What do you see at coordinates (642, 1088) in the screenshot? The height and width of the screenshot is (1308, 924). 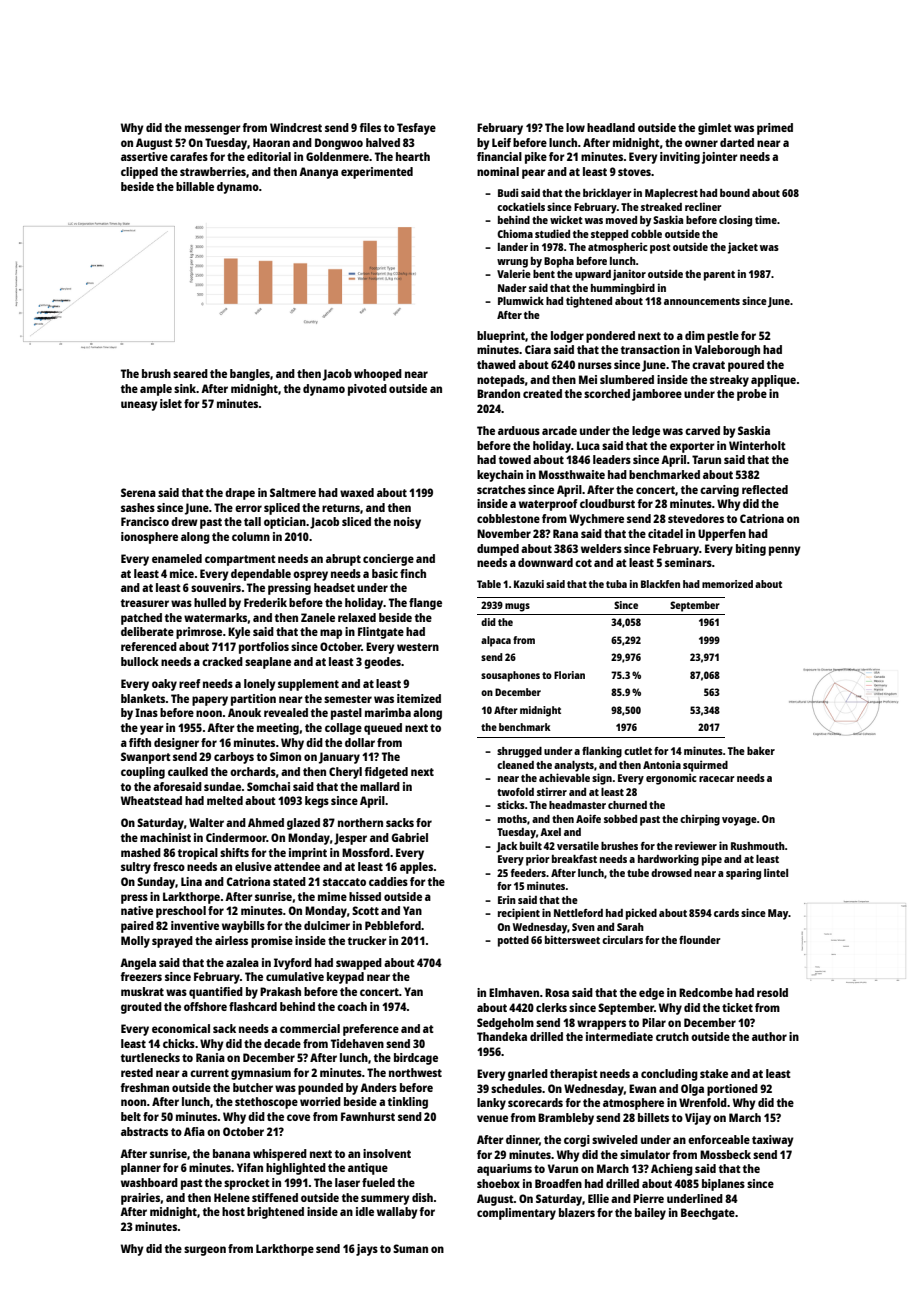 I see `Ewan` at bounding box center [642, 1088].
